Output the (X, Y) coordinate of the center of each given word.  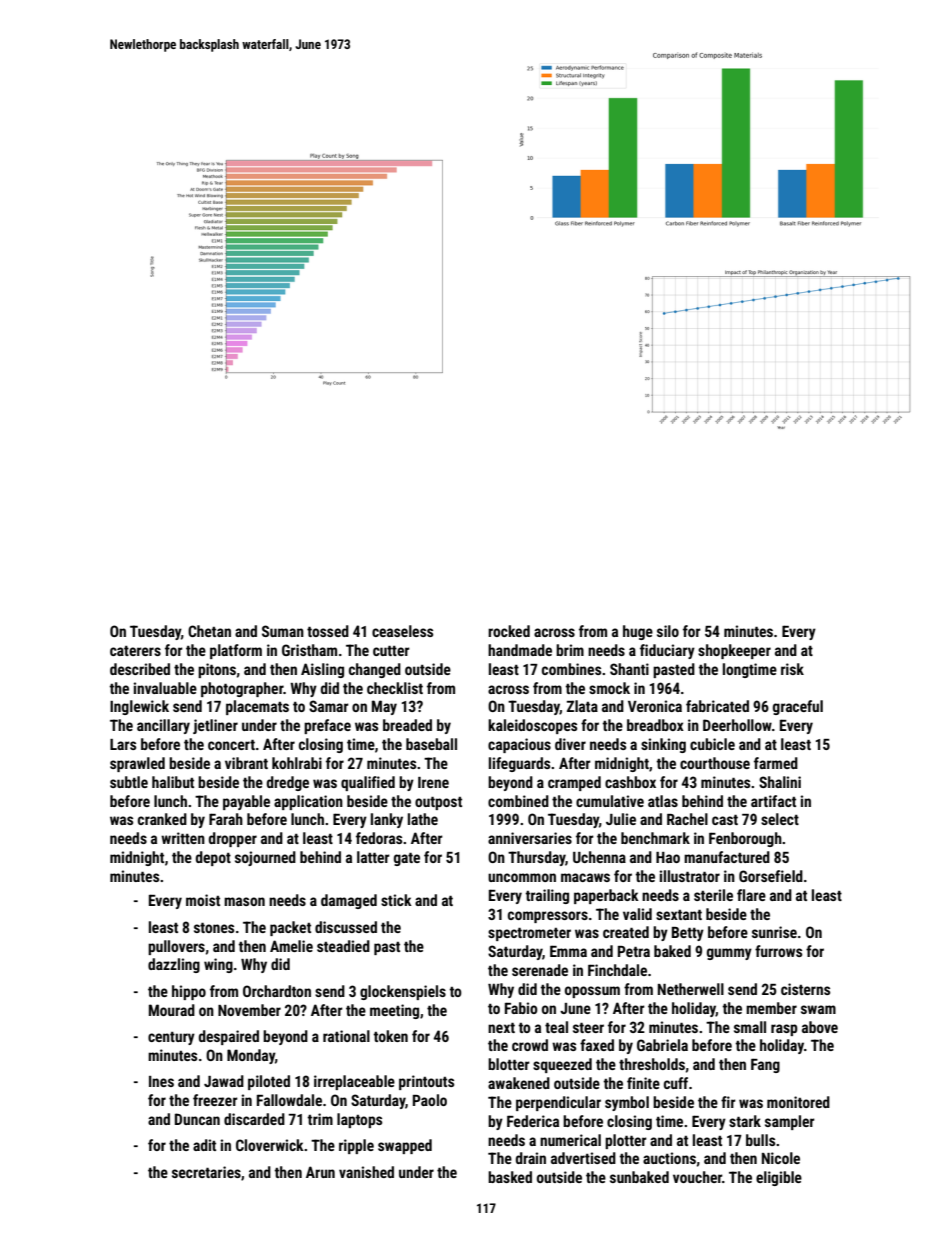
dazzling (174, 965)
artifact (773, 801)
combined (518, 801)
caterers (135, 651)
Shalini (780, 782)
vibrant (246, 763)
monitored (798, 1102)
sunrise (774, 932)
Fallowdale (289, 1100)
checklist (395, 688)
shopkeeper (734, 651)
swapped (405, 1146)
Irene (433, 782)
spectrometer (529, 934)
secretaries (206, 1172)
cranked (162, 819)
